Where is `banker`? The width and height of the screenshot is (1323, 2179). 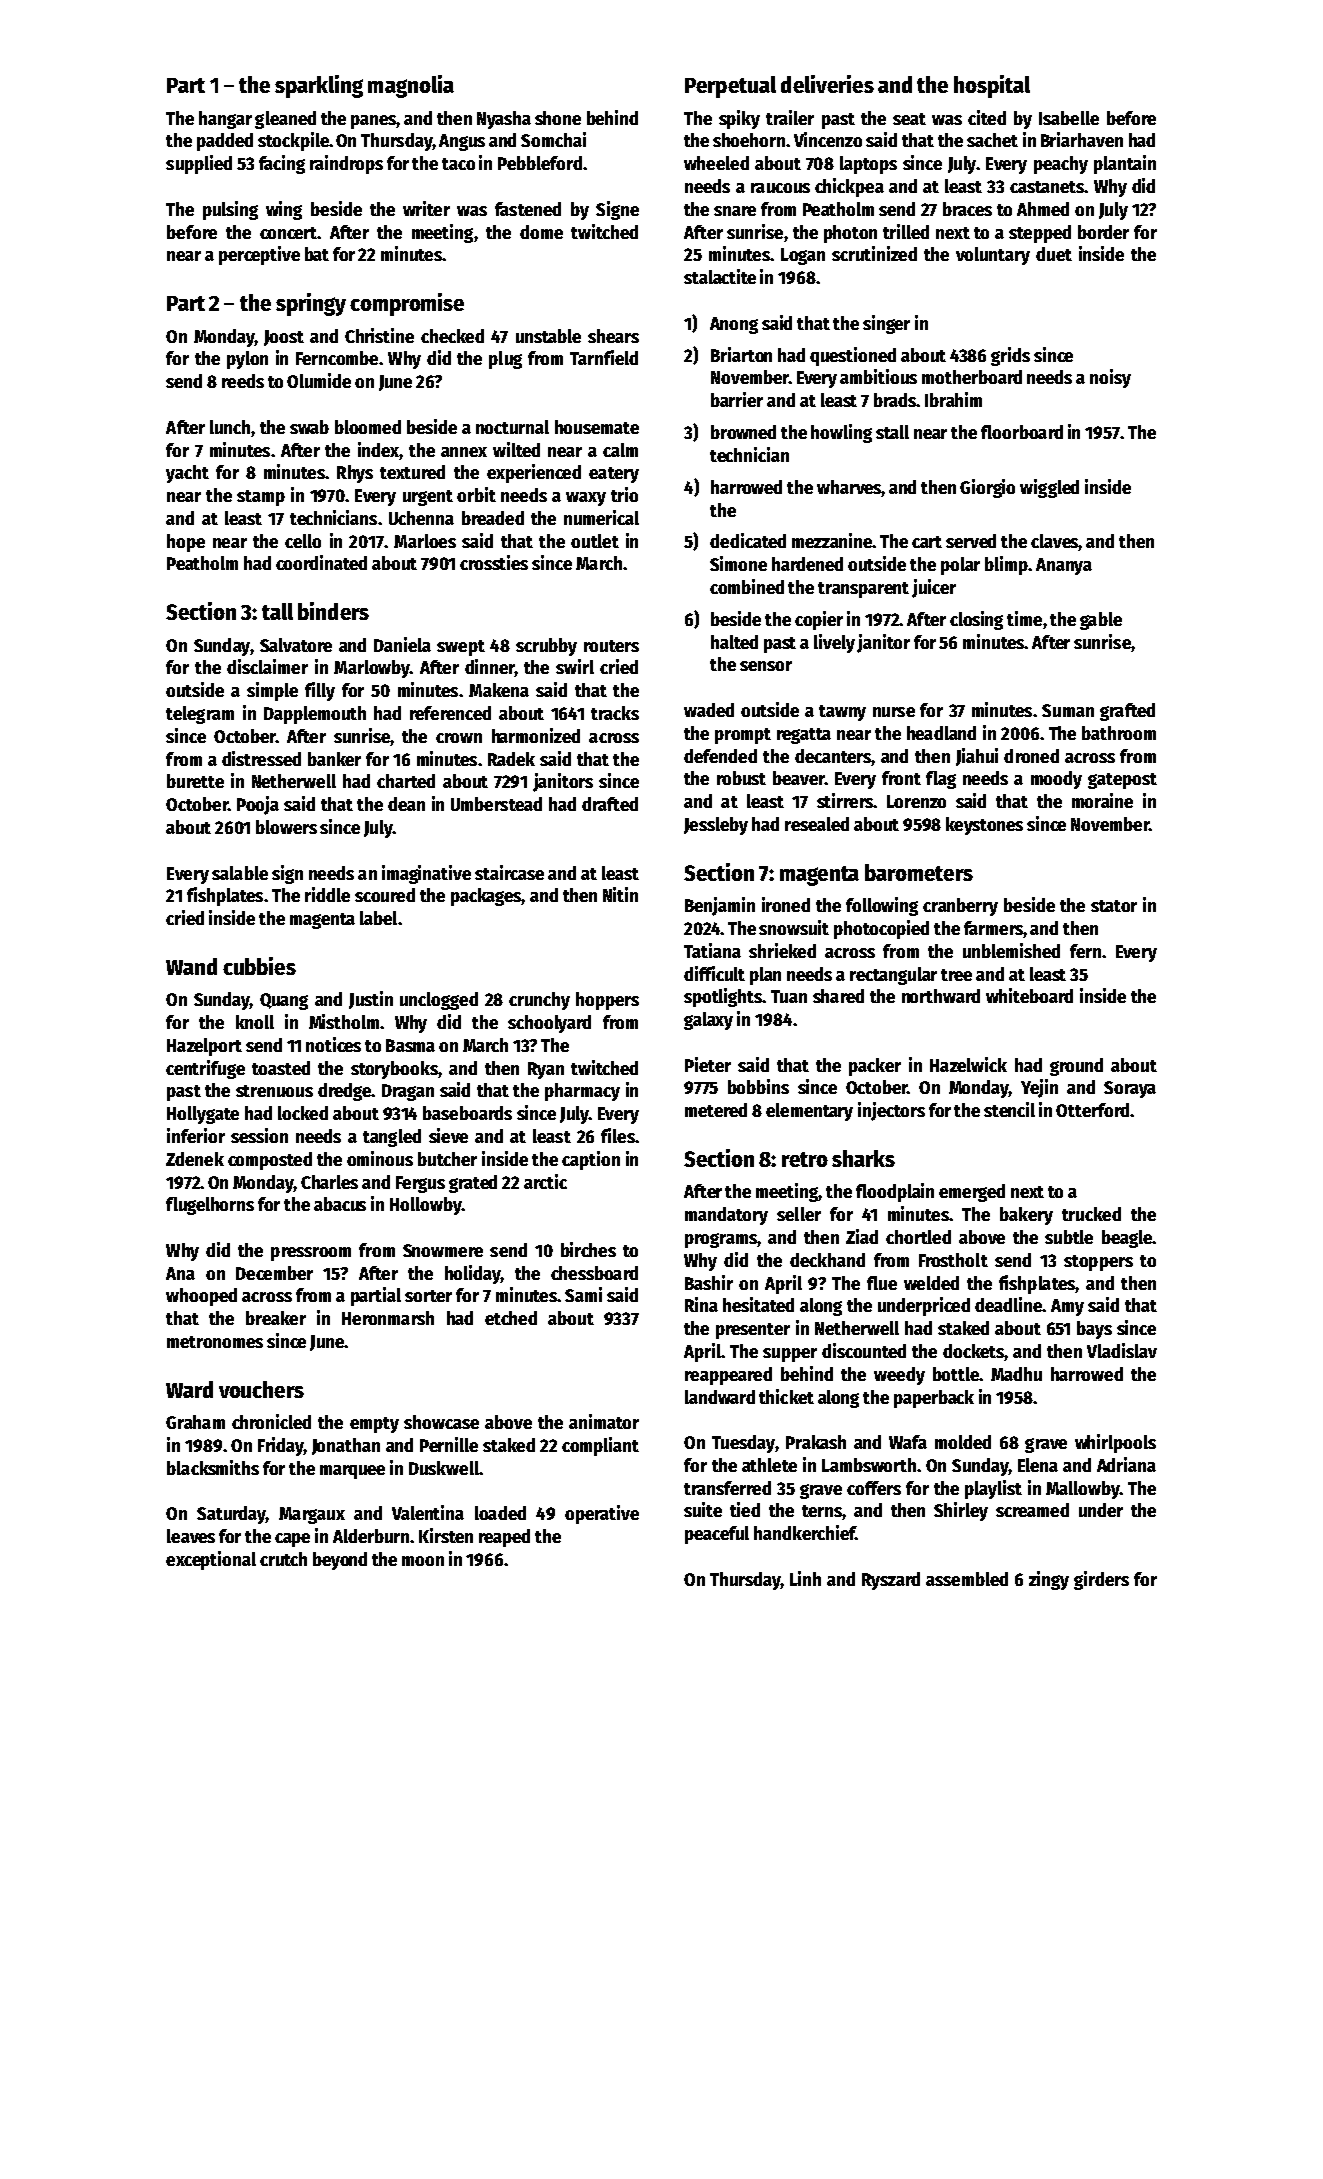 banker is located at coordinates (334, 759).
